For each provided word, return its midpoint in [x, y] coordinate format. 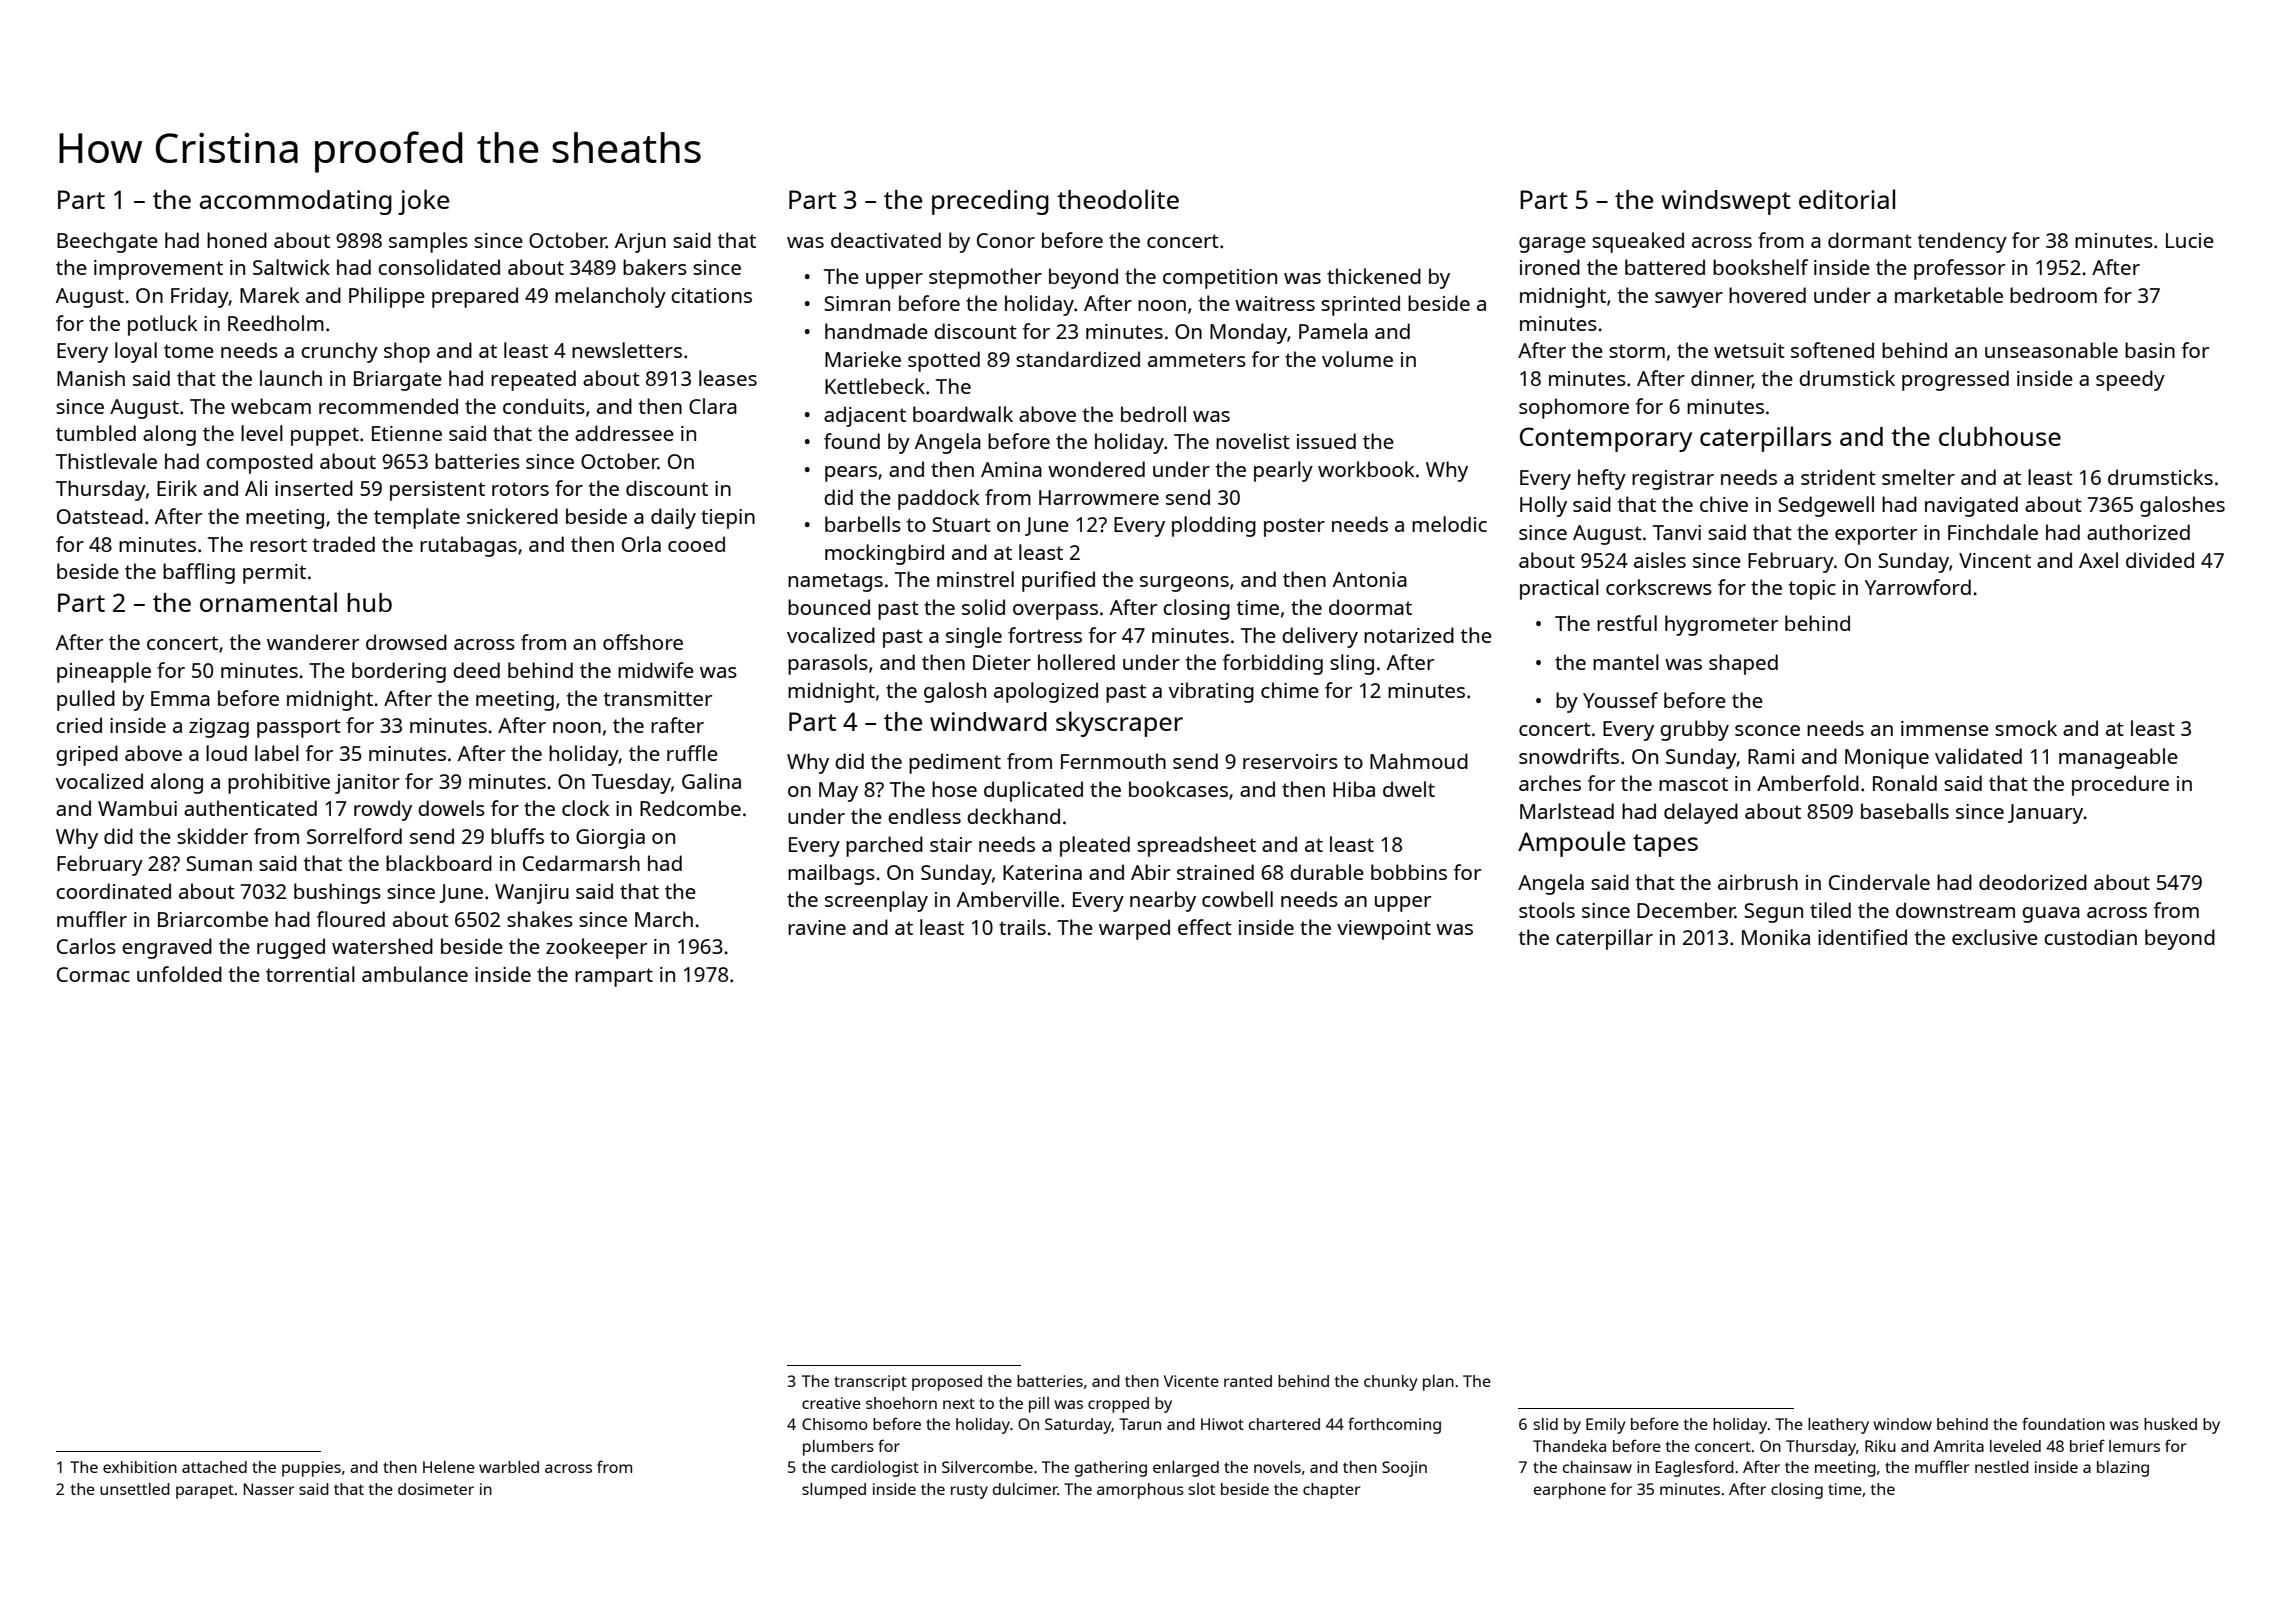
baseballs [1905, 811]
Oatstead [100, 516]
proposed [947, 1383]
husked [2170, 1424]
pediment [955, 763]
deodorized [2033, 882]
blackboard [439, 863]
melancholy [610, 297]
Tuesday [631, 783]
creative [831, 1403]
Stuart [961, 524]
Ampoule [1571, 844]
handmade [876, 331]
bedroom [2053, 295]
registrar [1673, 480]
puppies [311, 1469]
